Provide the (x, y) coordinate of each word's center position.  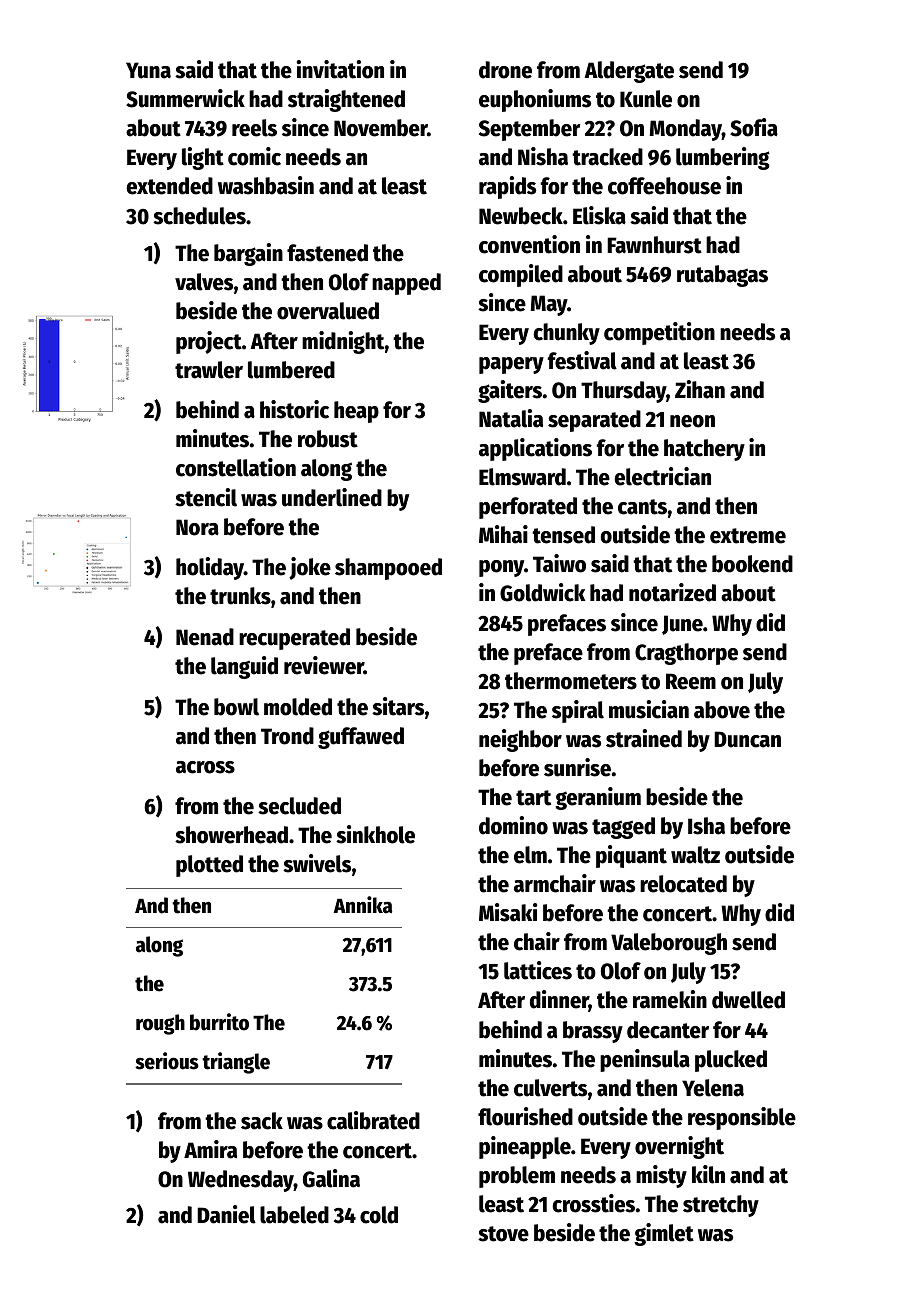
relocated (683, 884)
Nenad (205, 637)
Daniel (226, 1214)
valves (204, 282)
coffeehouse (664, 186)
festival (582, 360)
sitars (398, 706)
